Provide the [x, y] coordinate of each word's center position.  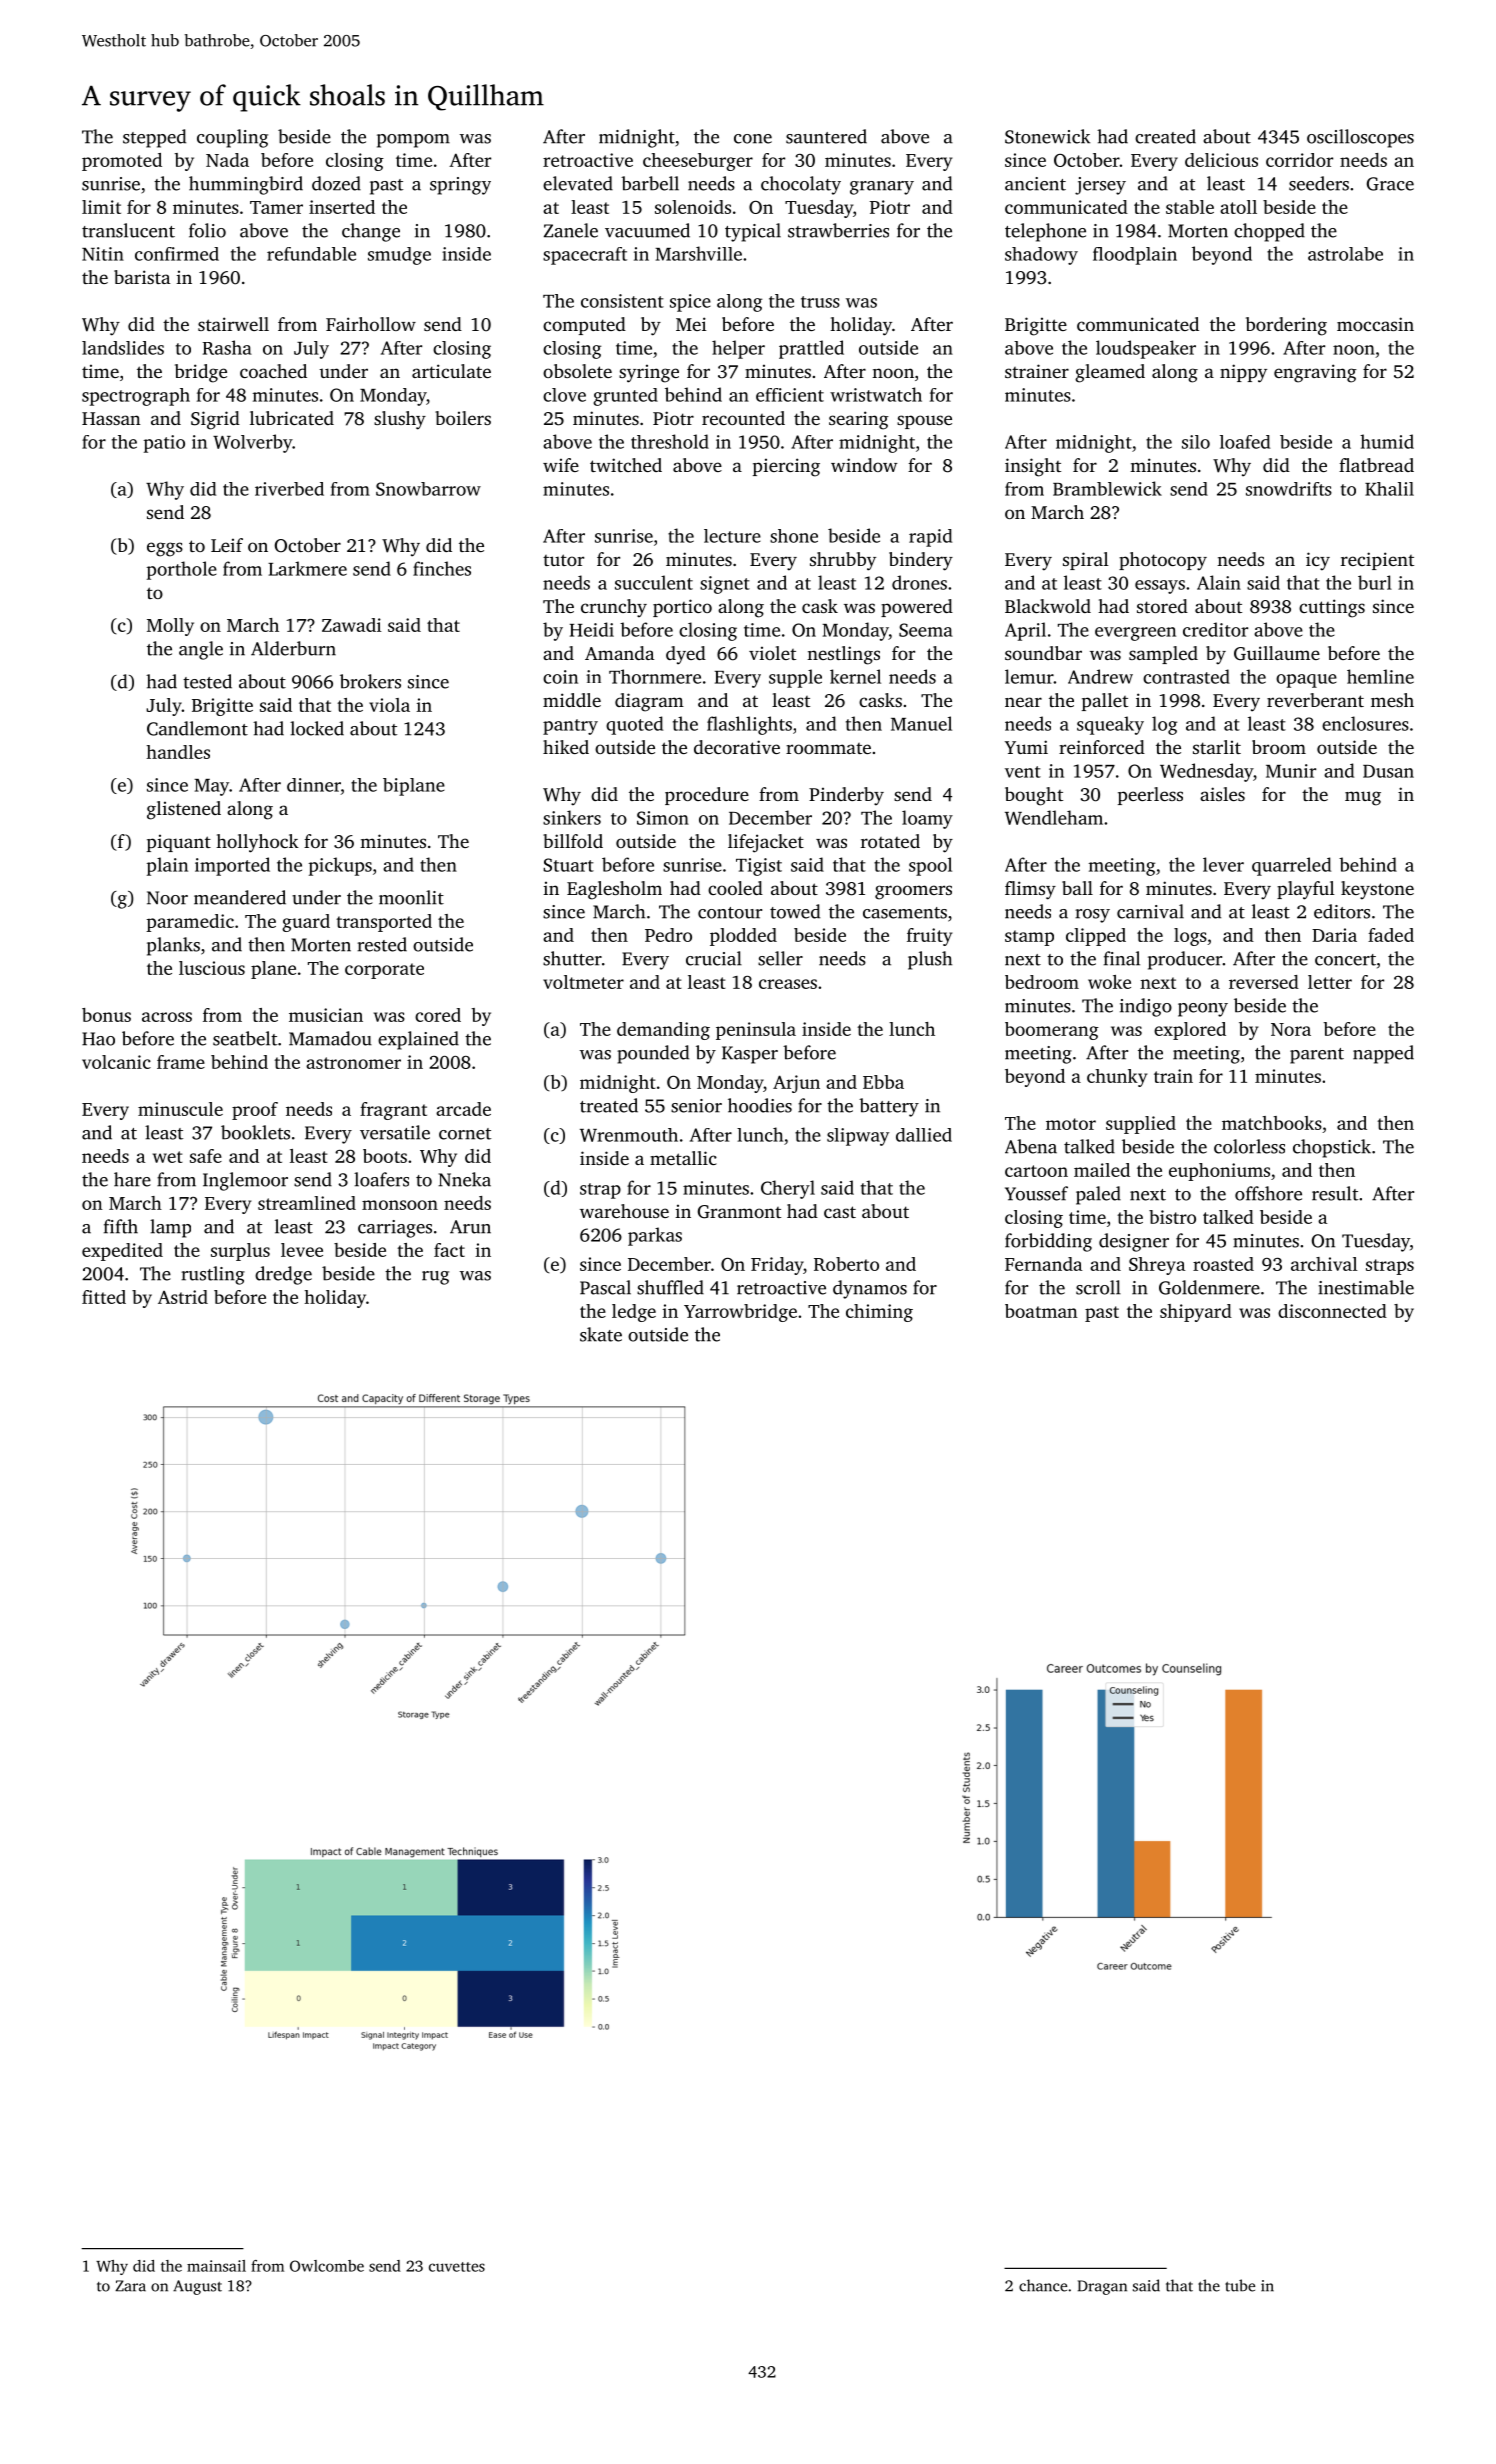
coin [560, 677]
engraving [1315, 373]
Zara [130, 2286]
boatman [1041, 1311]
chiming [879, 1313]
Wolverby [253, 443]
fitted [104, 1297]
